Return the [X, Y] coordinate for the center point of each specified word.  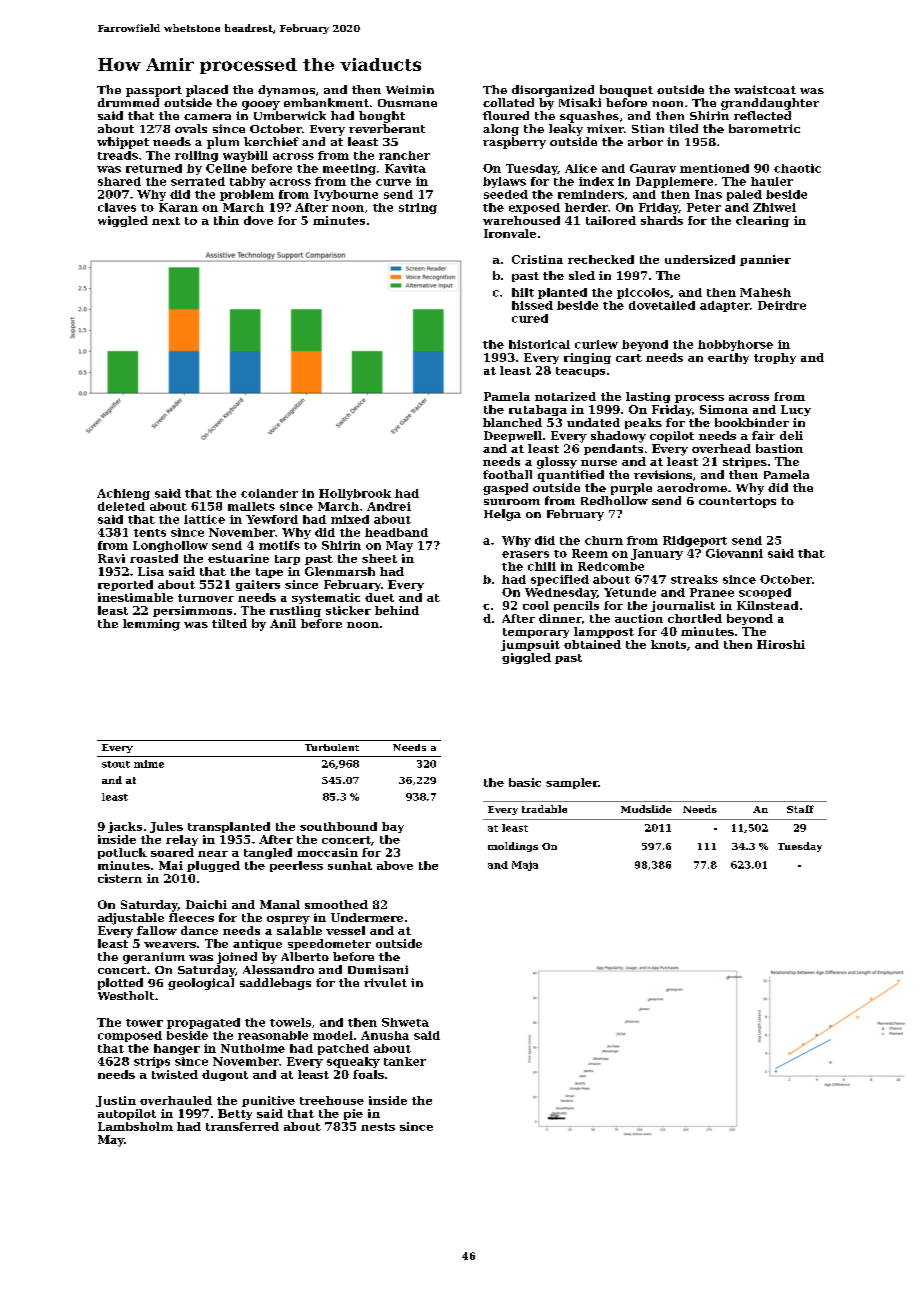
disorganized [553, 91]
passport [154, 91]
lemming [151, 625]
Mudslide [646, 809]
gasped [505, 489]
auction [639, 618]
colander [269, 493]
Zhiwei [774, 207]
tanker [405, 1061]
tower [144, 1023]
